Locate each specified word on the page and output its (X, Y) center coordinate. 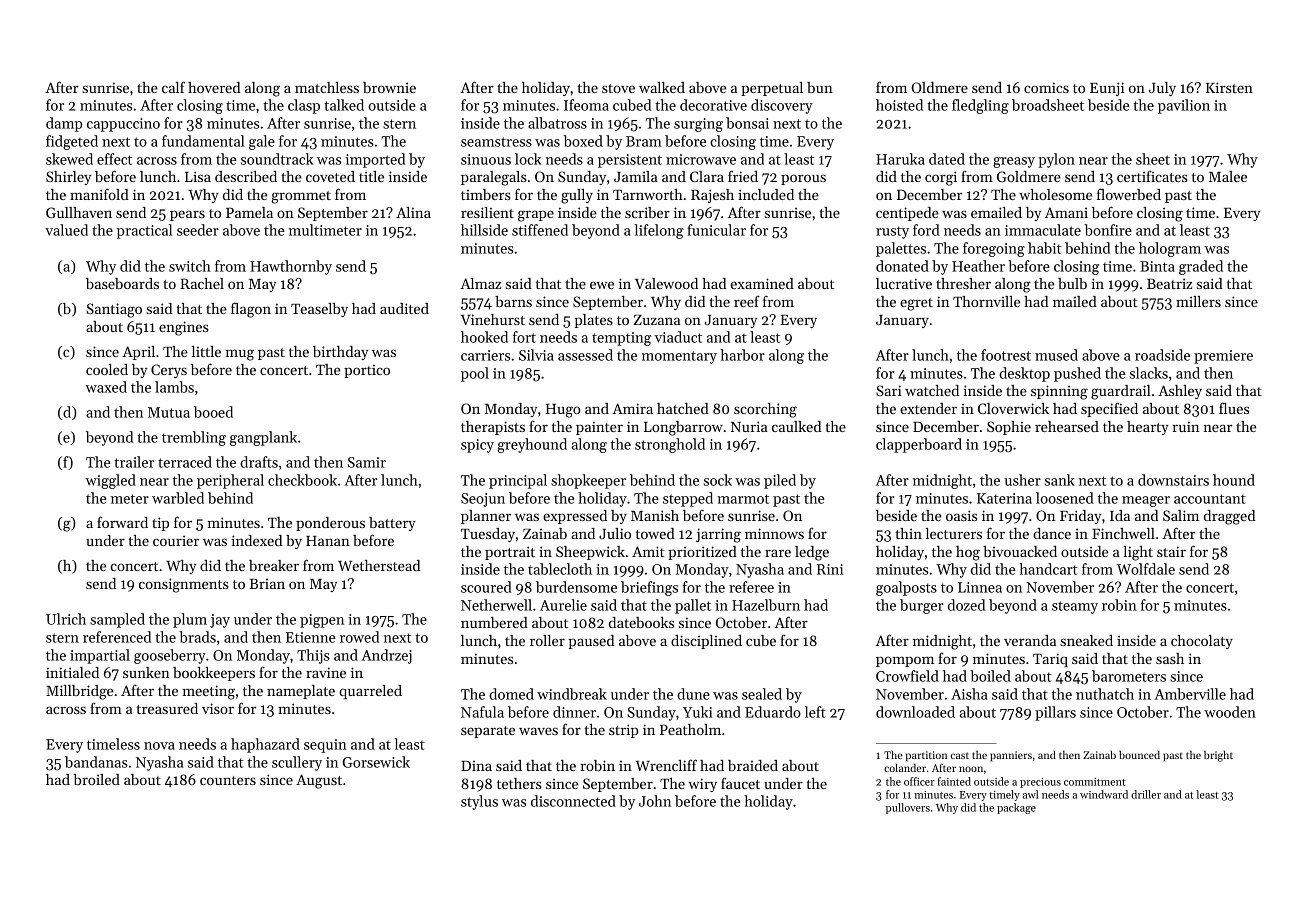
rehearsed (1067, 426)
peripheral (230, 481)
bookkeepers (214, 674)
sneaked (1086, 640)
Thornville (986, 301)
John (655, 801)
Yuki (698, 712)
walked (662, 87)
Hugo (563, 411)
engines (184, 328)
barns (513, 301)
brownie (389, 87)
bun (820, 87)
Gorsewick (376, 762)
